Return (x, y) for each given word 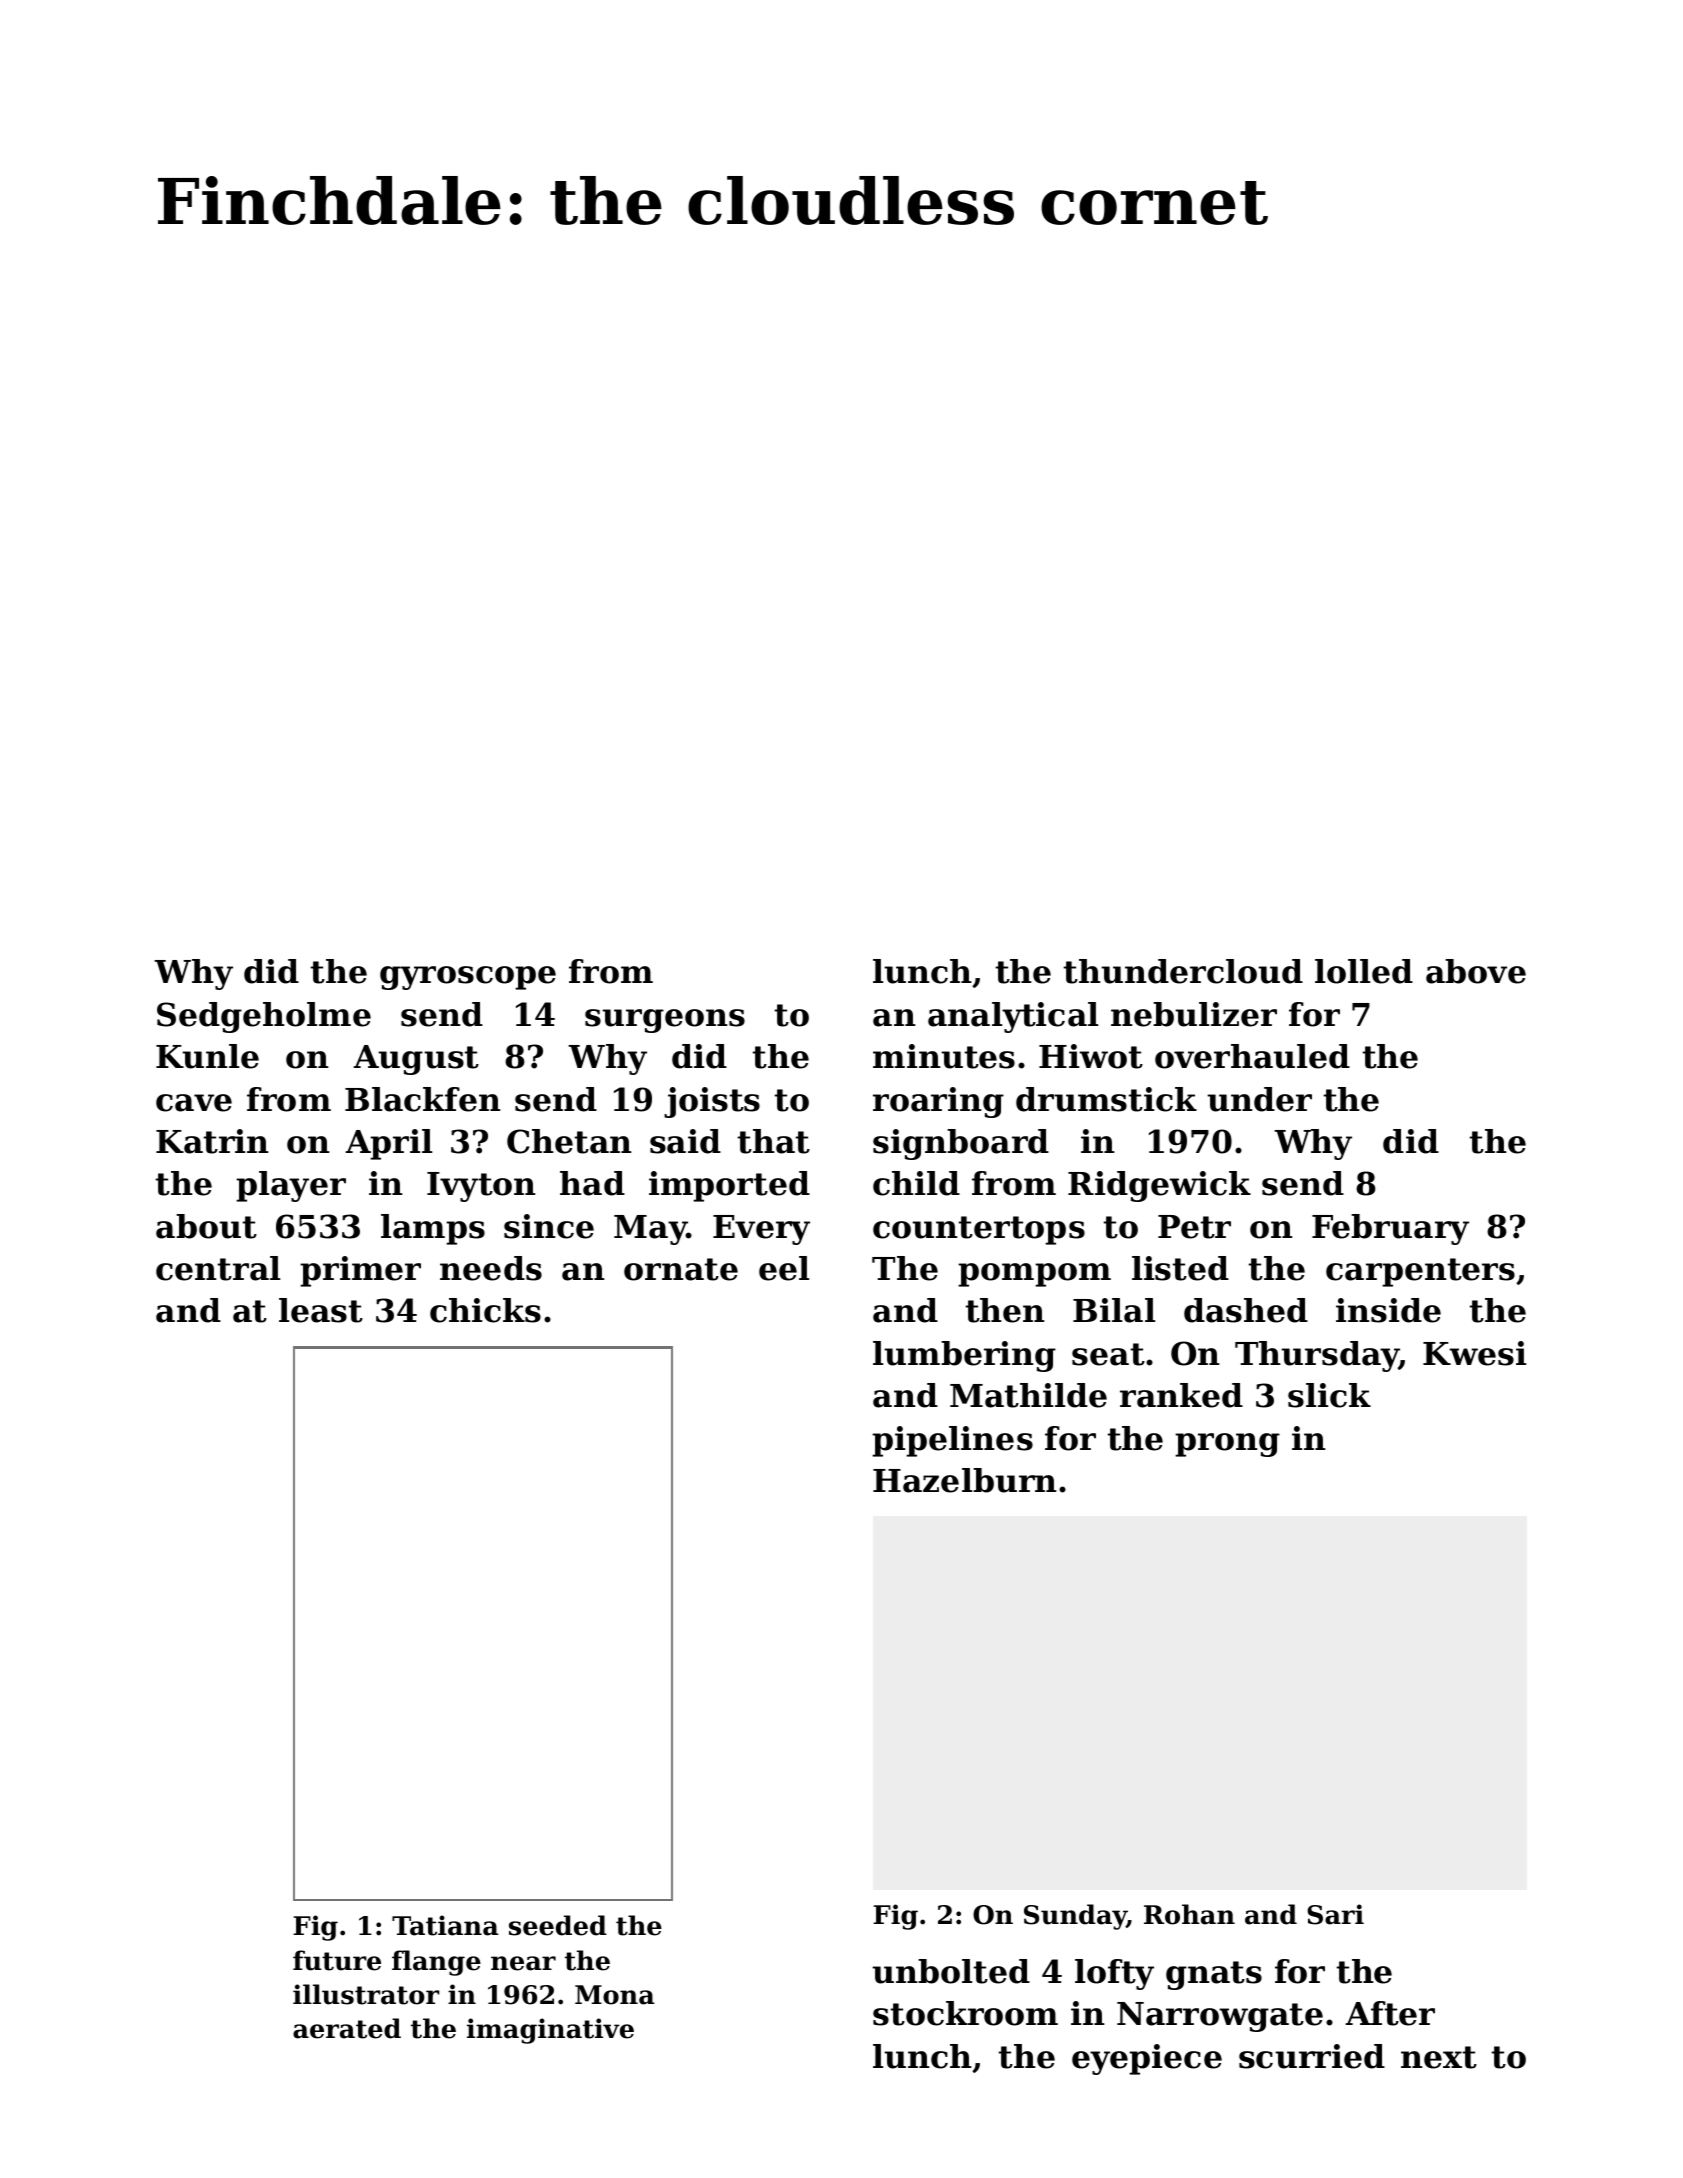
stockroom (965, 2013)
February (1390, 1229)
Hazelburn (965, 1480)
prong (1227, 1445)
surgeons (665, 1021)
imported (729, 1186)
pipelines (952, 1441)
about (206, 1226)
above (1476, 971)
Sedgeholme (264, 1017)
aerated (347, 2028)
